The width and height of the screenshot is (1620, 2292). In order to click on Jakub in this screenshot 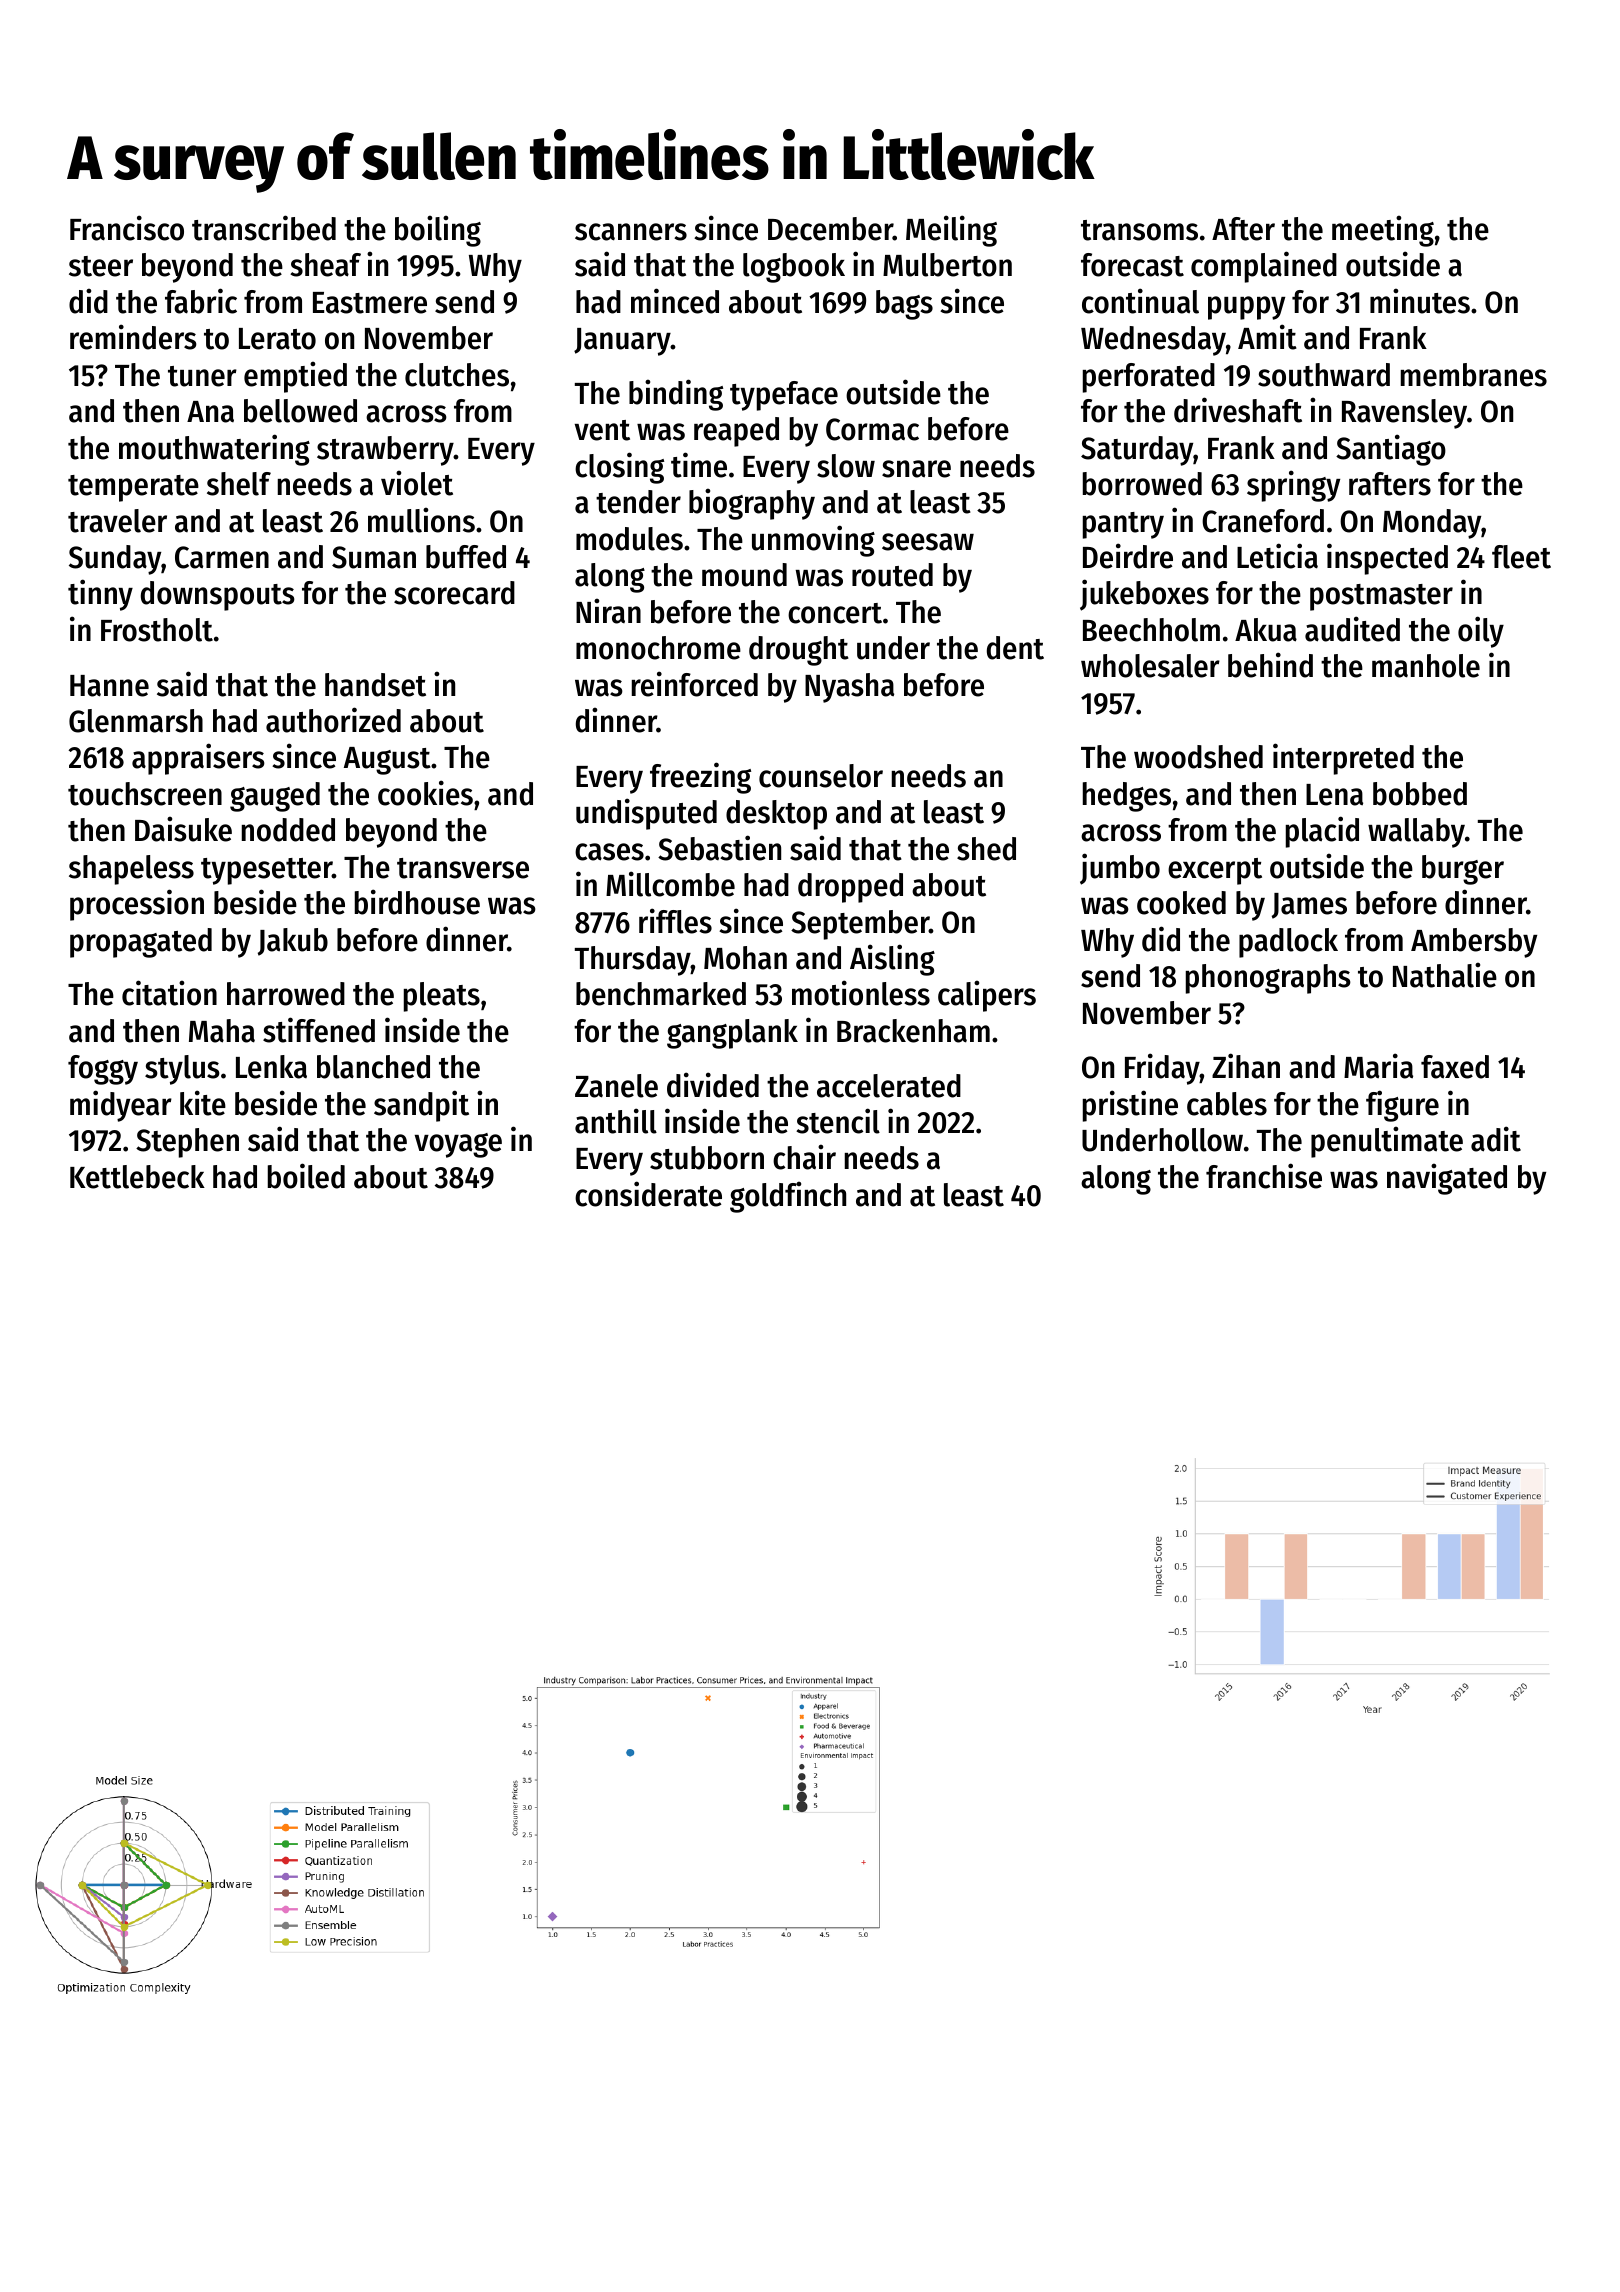, I will do `click(293, 942)`.
